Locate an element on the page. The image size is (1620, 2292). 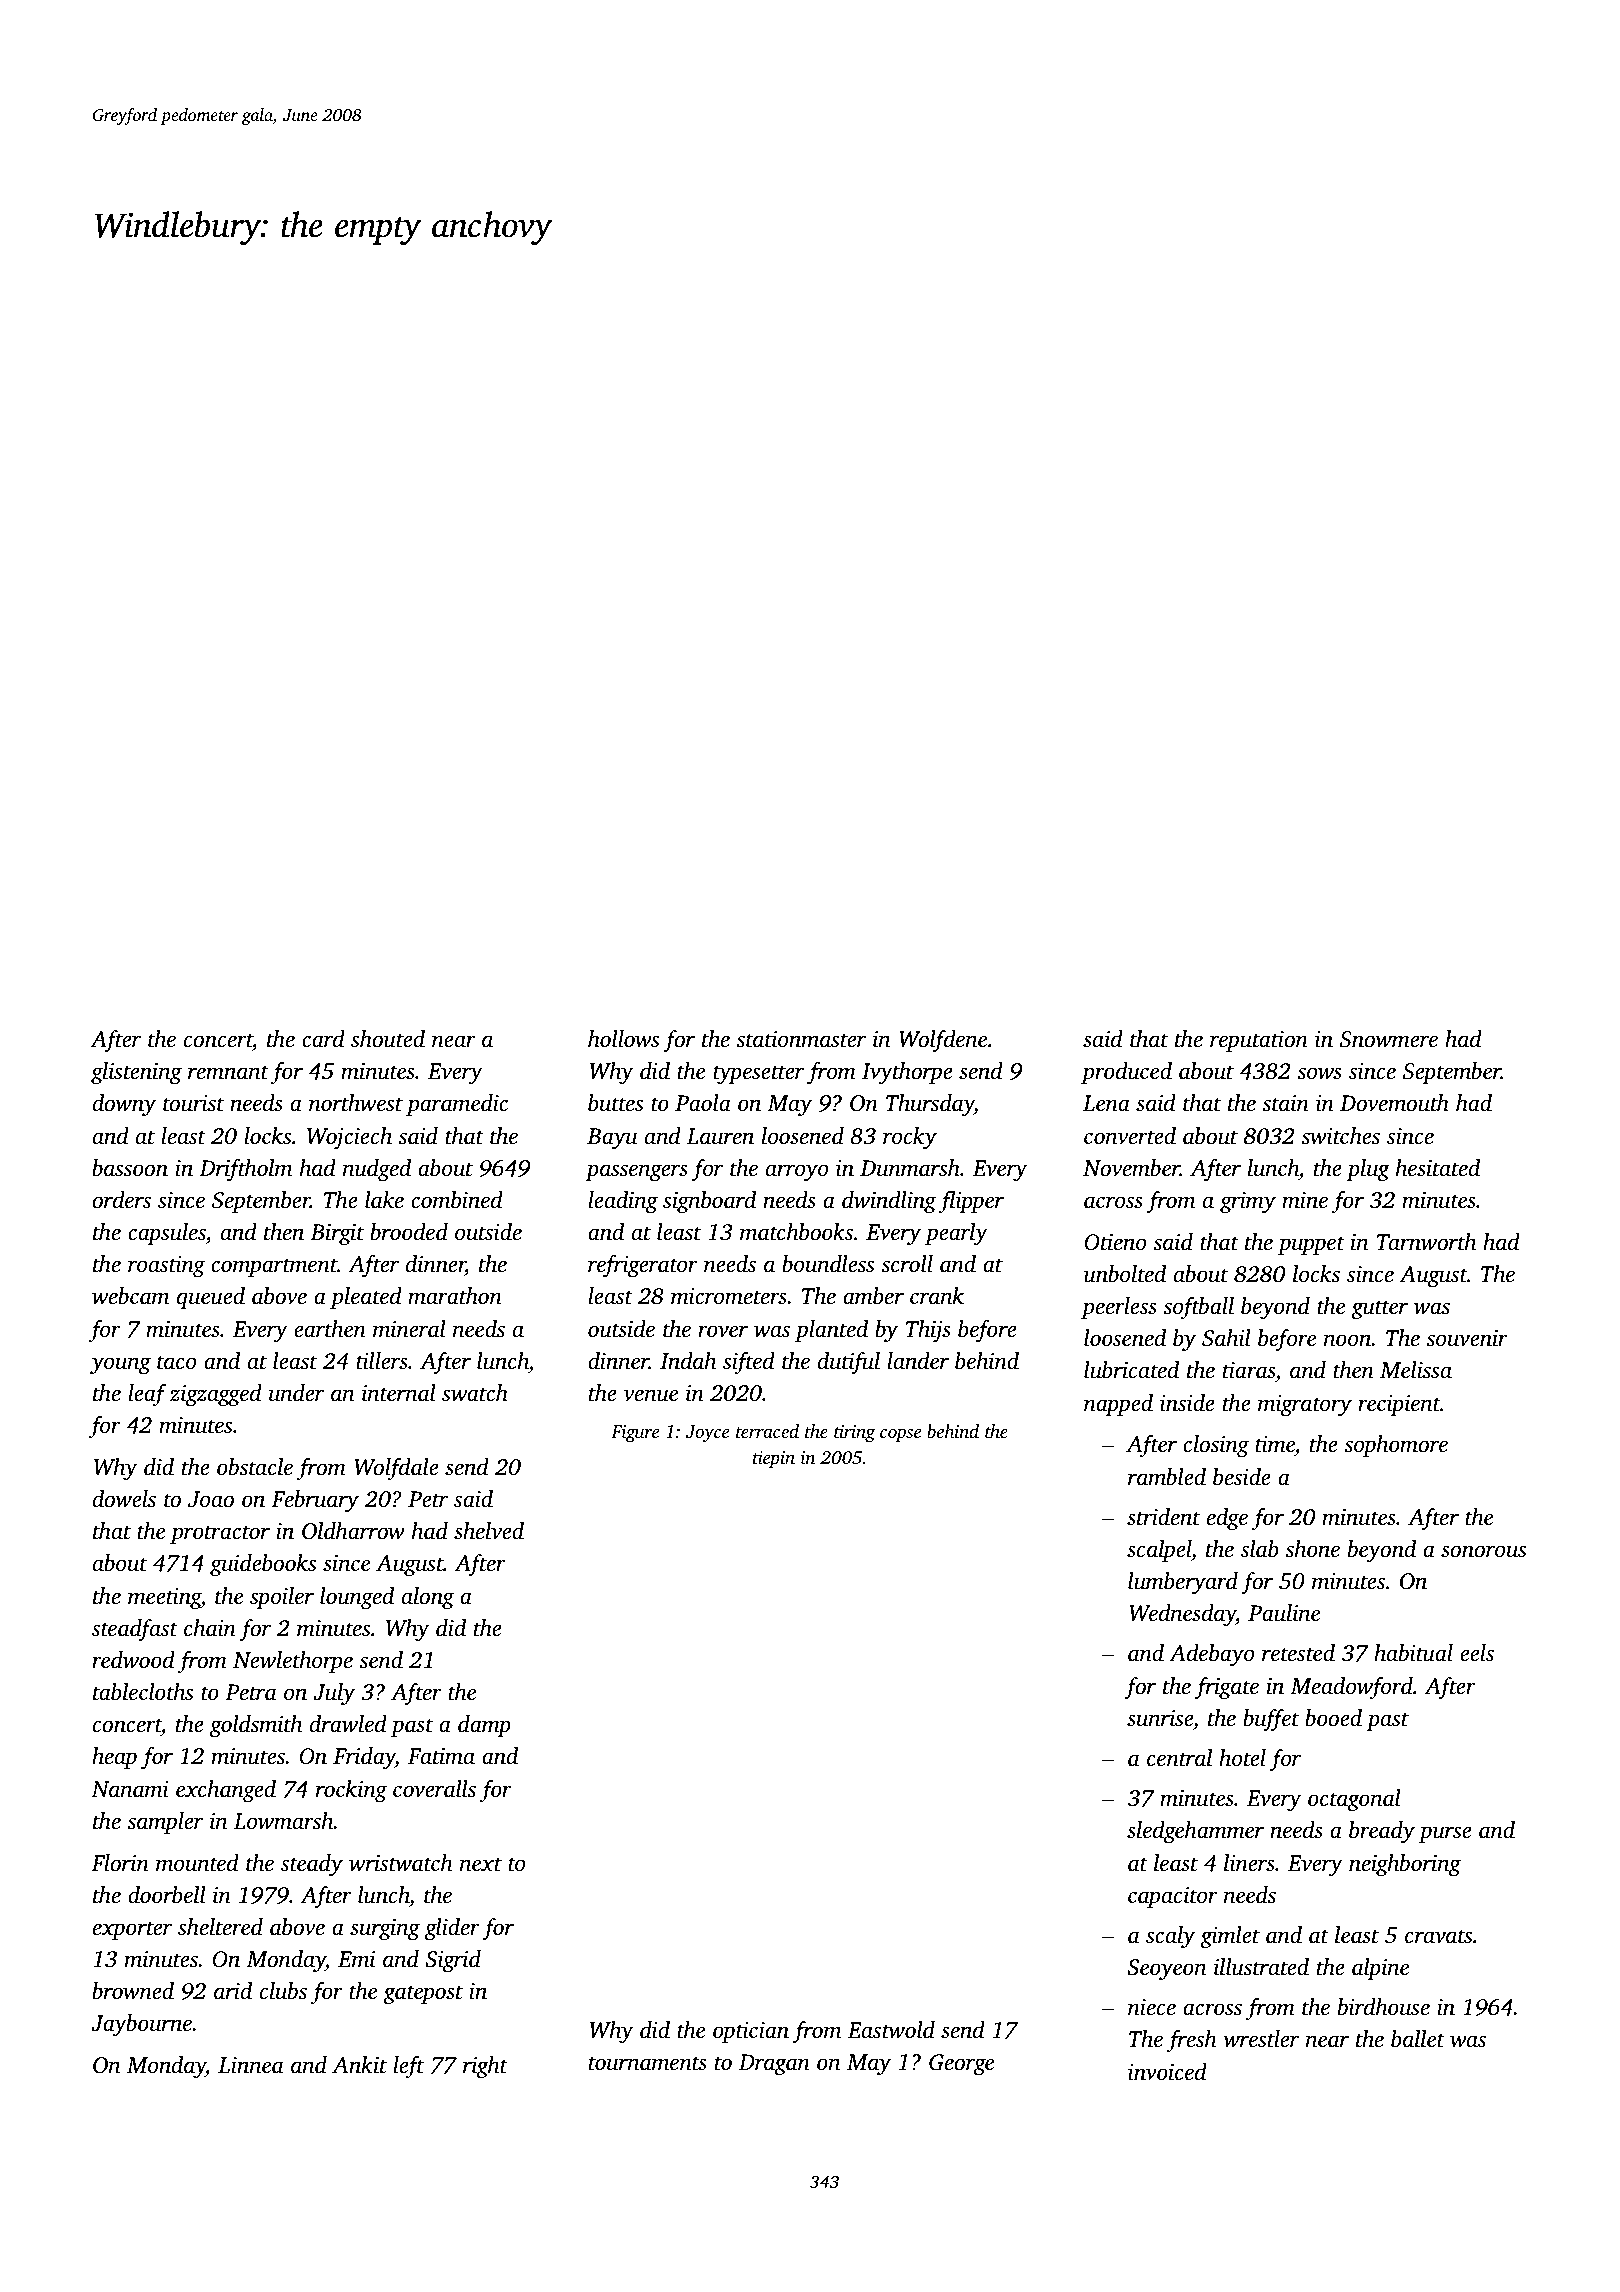
Dovemouth is located at coordinates (1394, 1103).
